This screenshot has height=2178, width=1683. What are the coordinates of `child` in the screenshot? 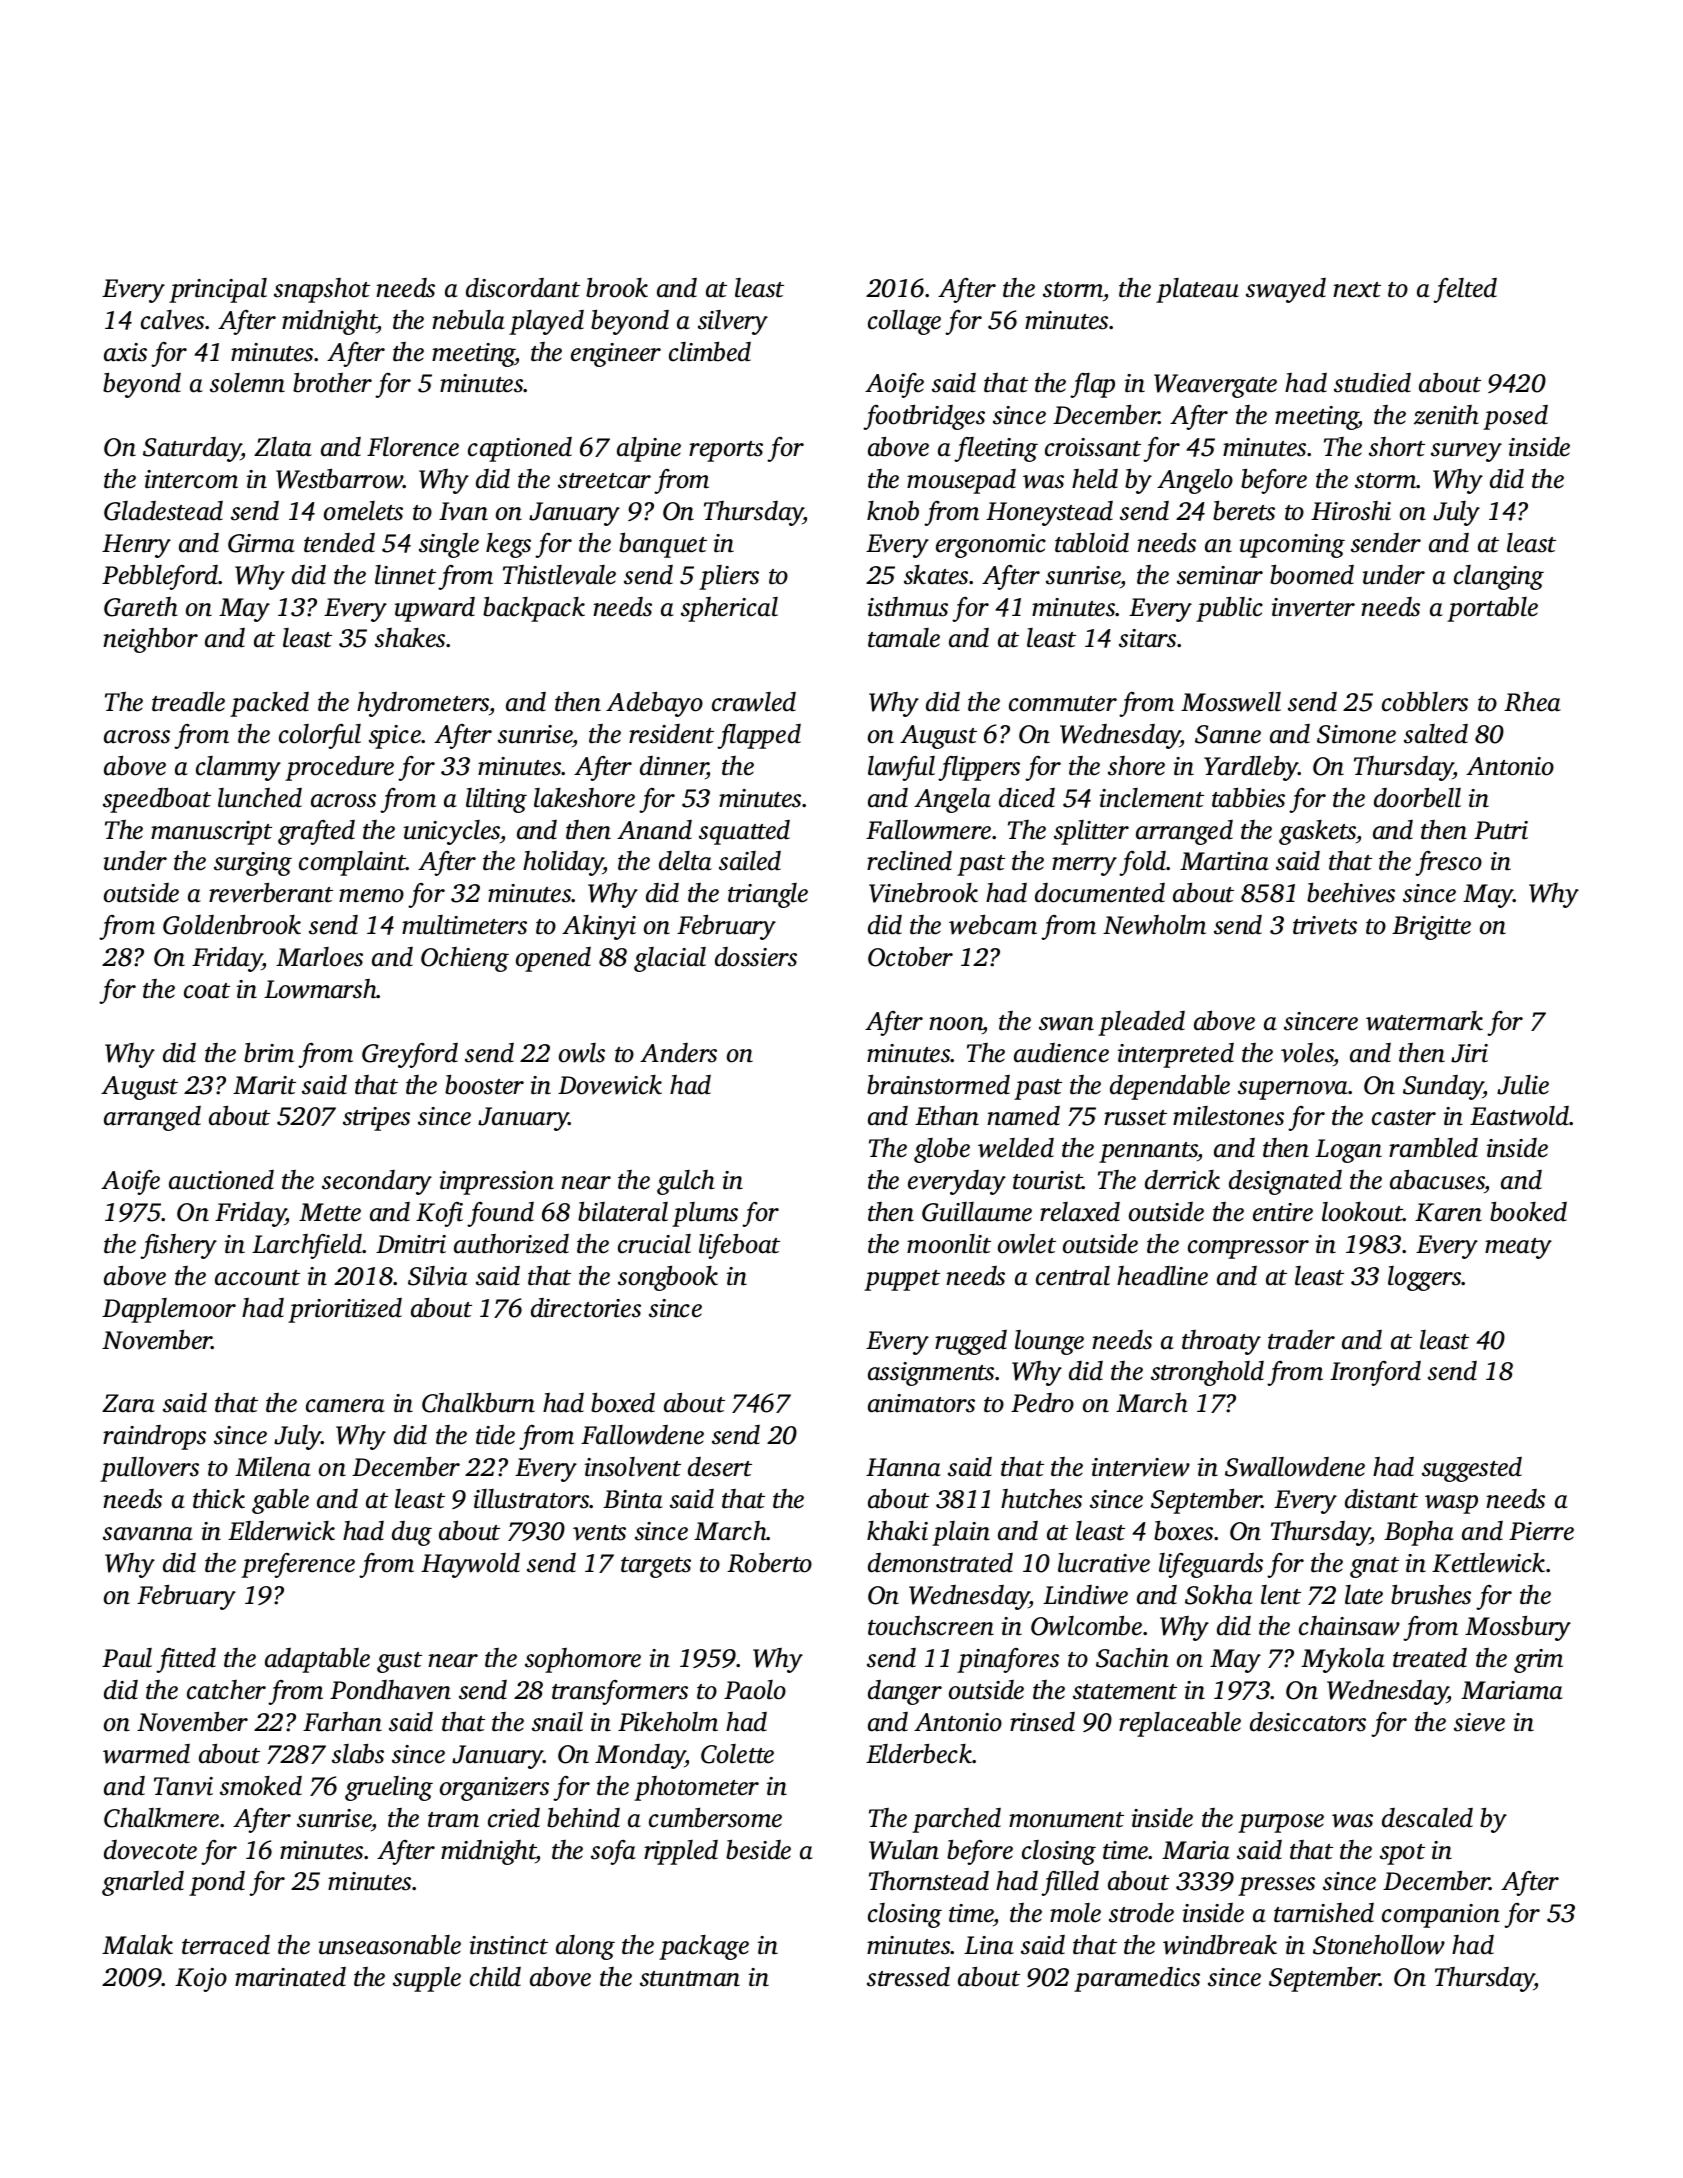 It's located at (495, 1977).
